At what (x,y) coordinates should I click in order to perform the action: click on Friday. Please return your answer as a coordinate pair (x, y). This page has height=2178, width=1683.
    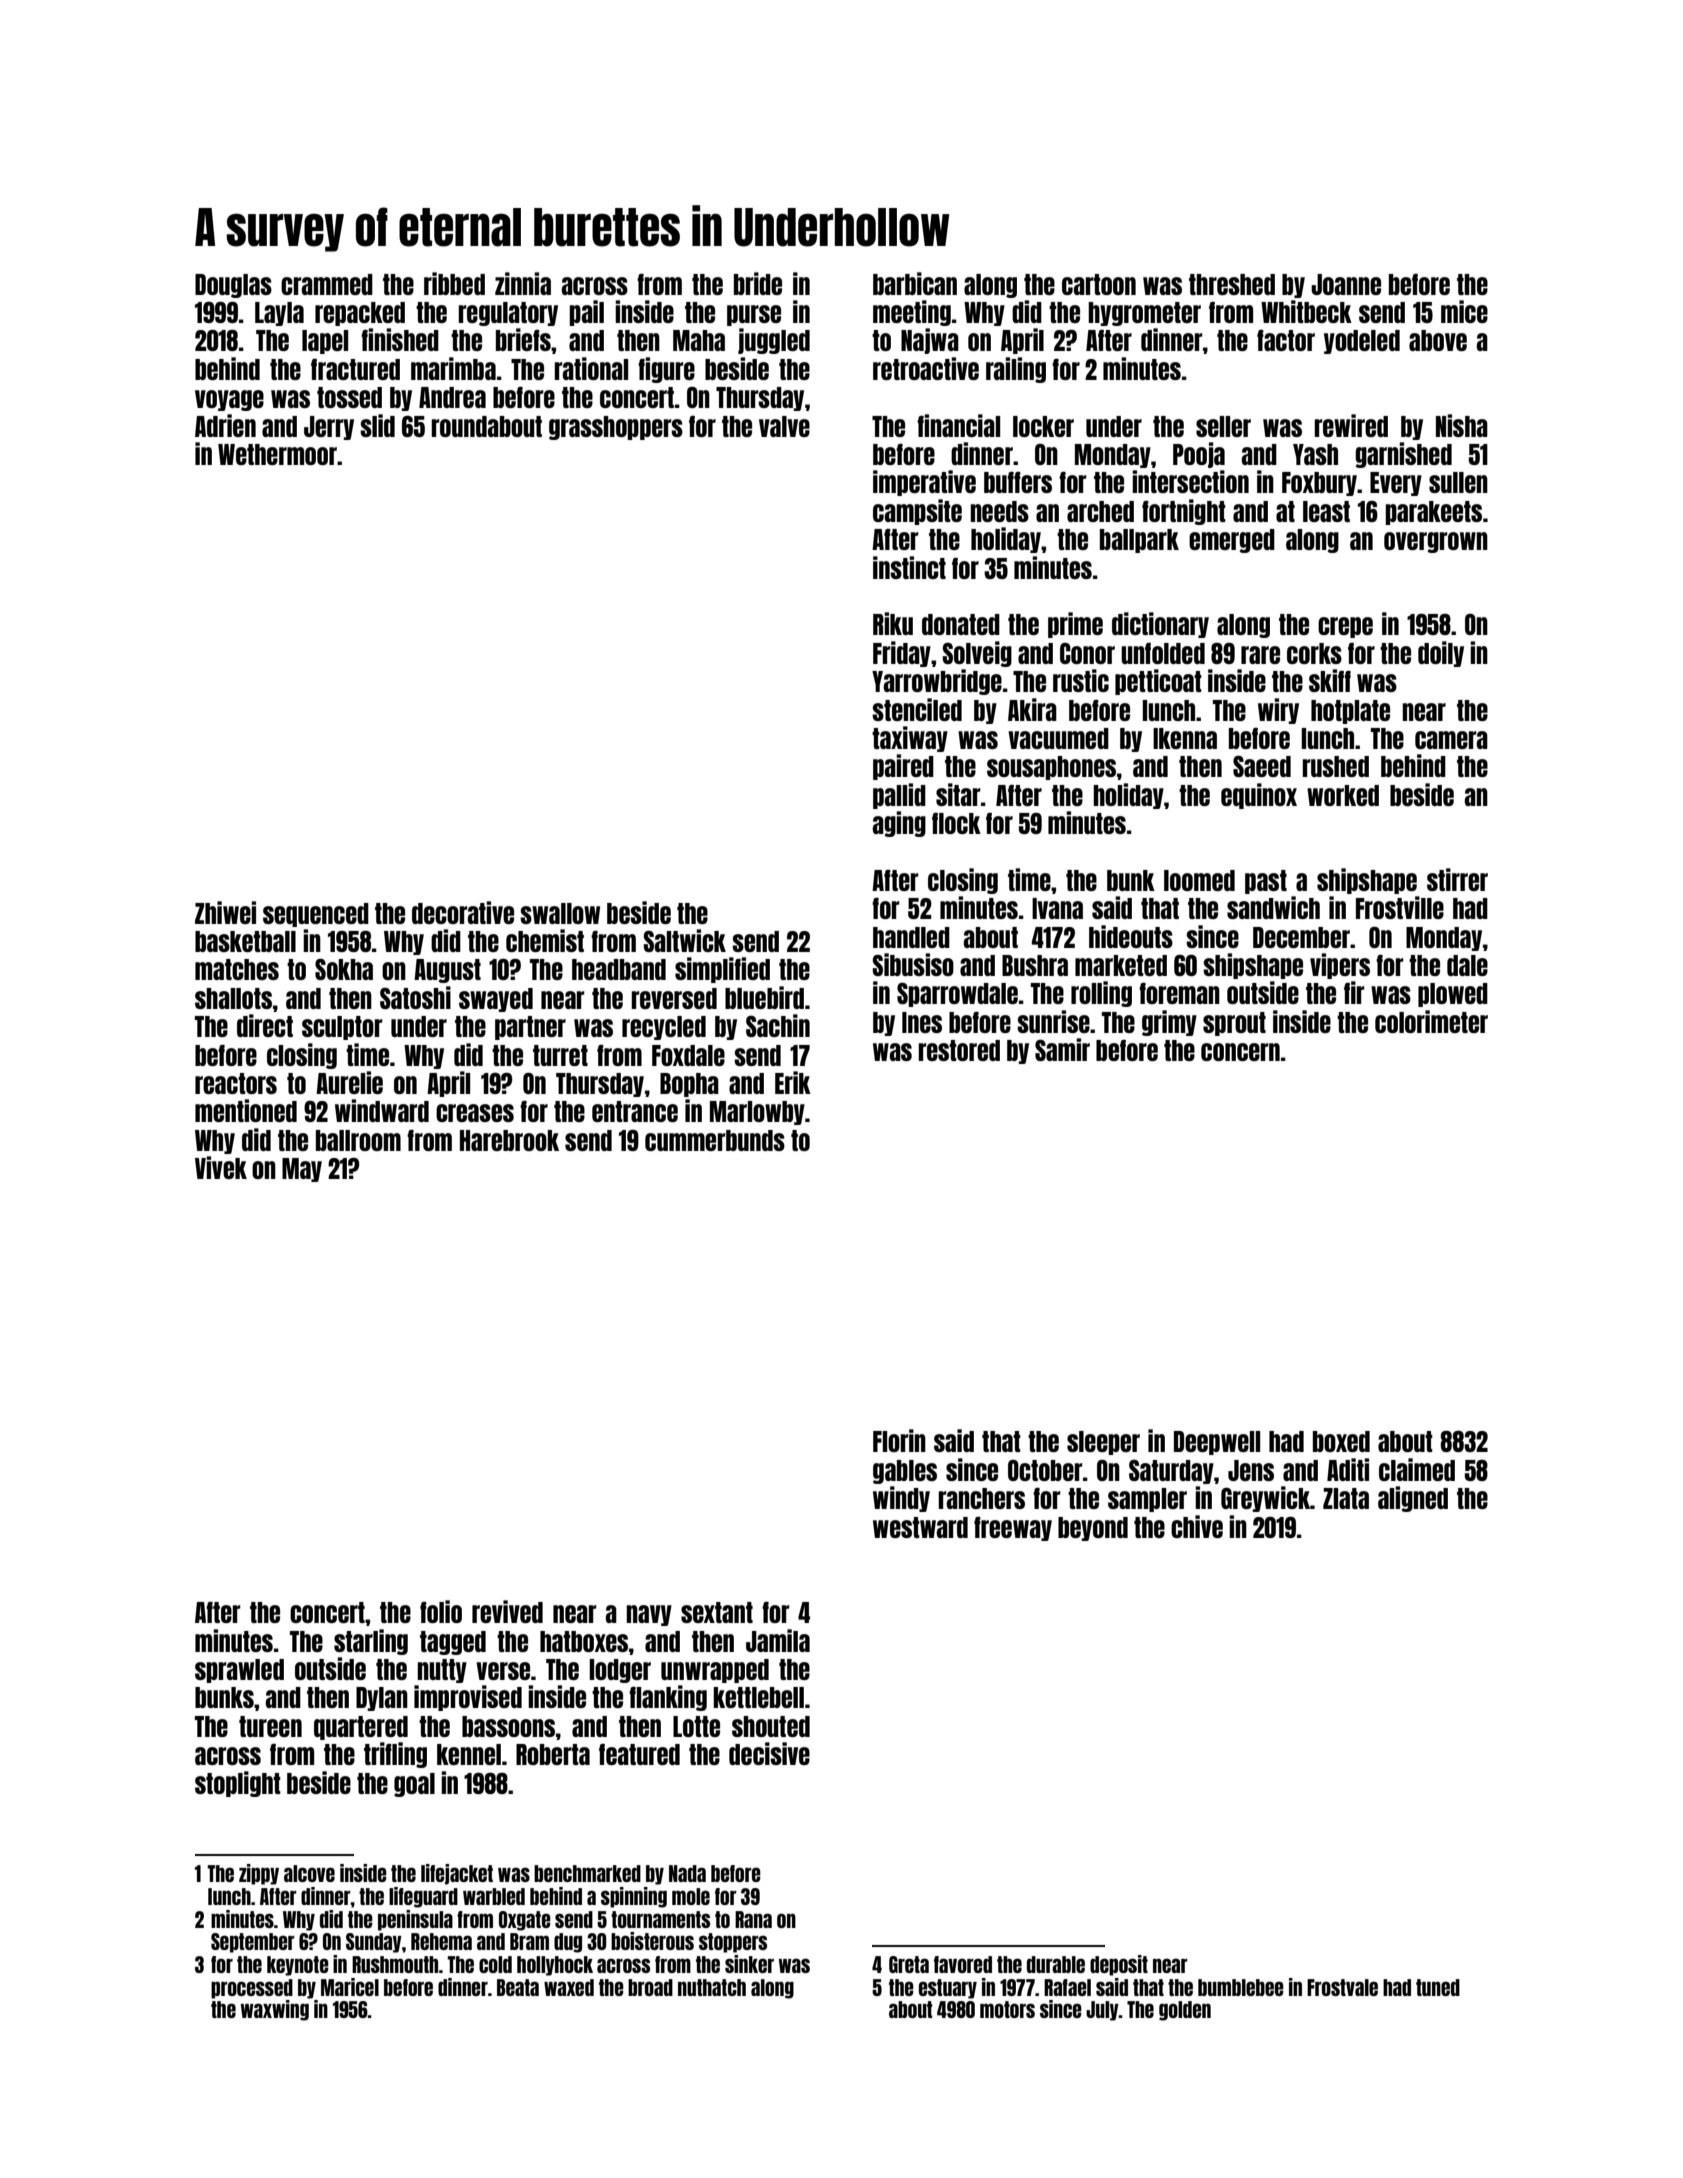
    Looking at the image, I should click on (902, 654).
